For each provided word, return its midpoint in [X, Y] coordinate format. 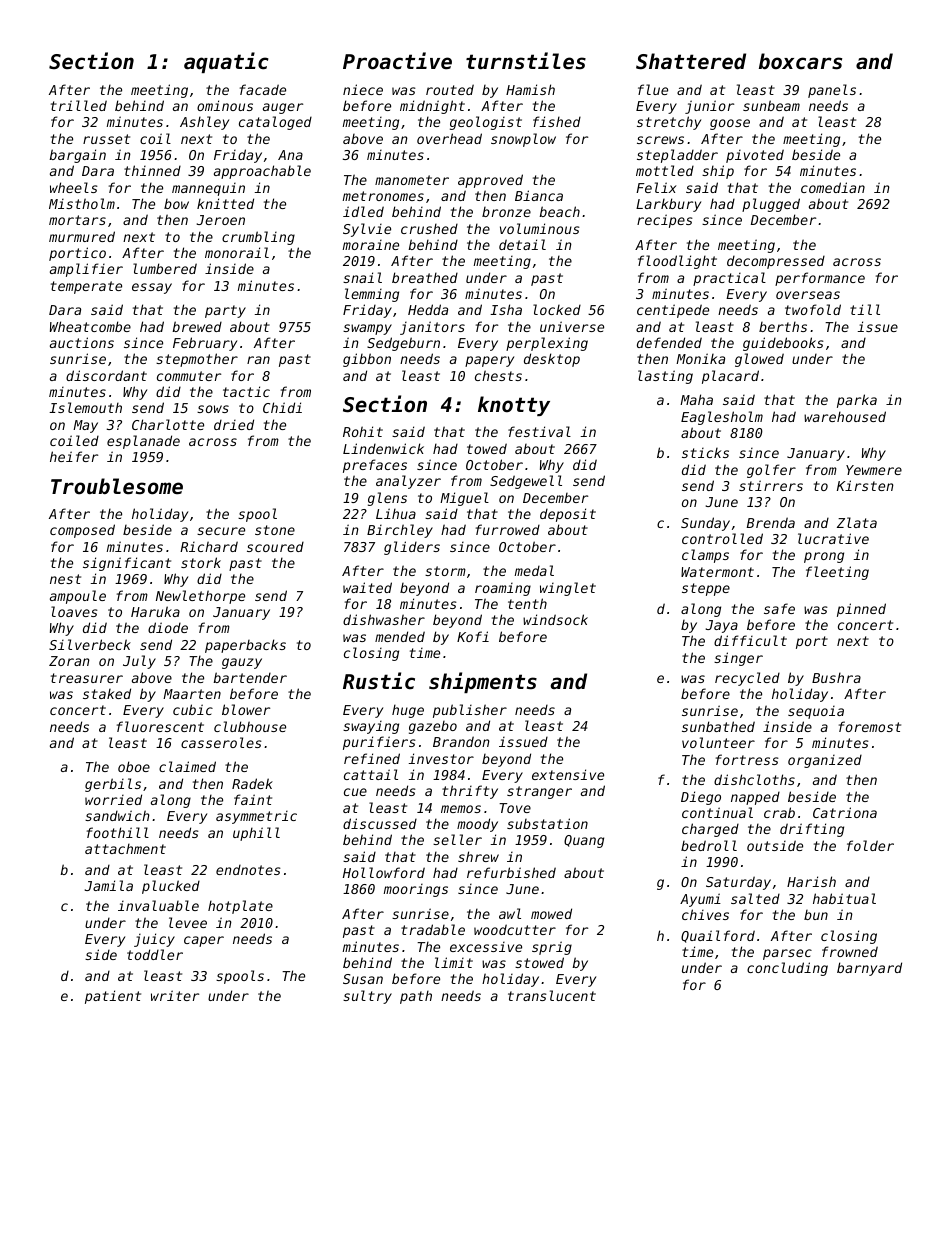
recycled [747, 679]
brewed [197, 326]
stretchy [669, 123]
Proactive [397, 61]
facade [263, 89]
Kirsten [865, 485]
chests [498, 375]
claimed [187, 766]
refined [372, 758]
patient [113, 997]
